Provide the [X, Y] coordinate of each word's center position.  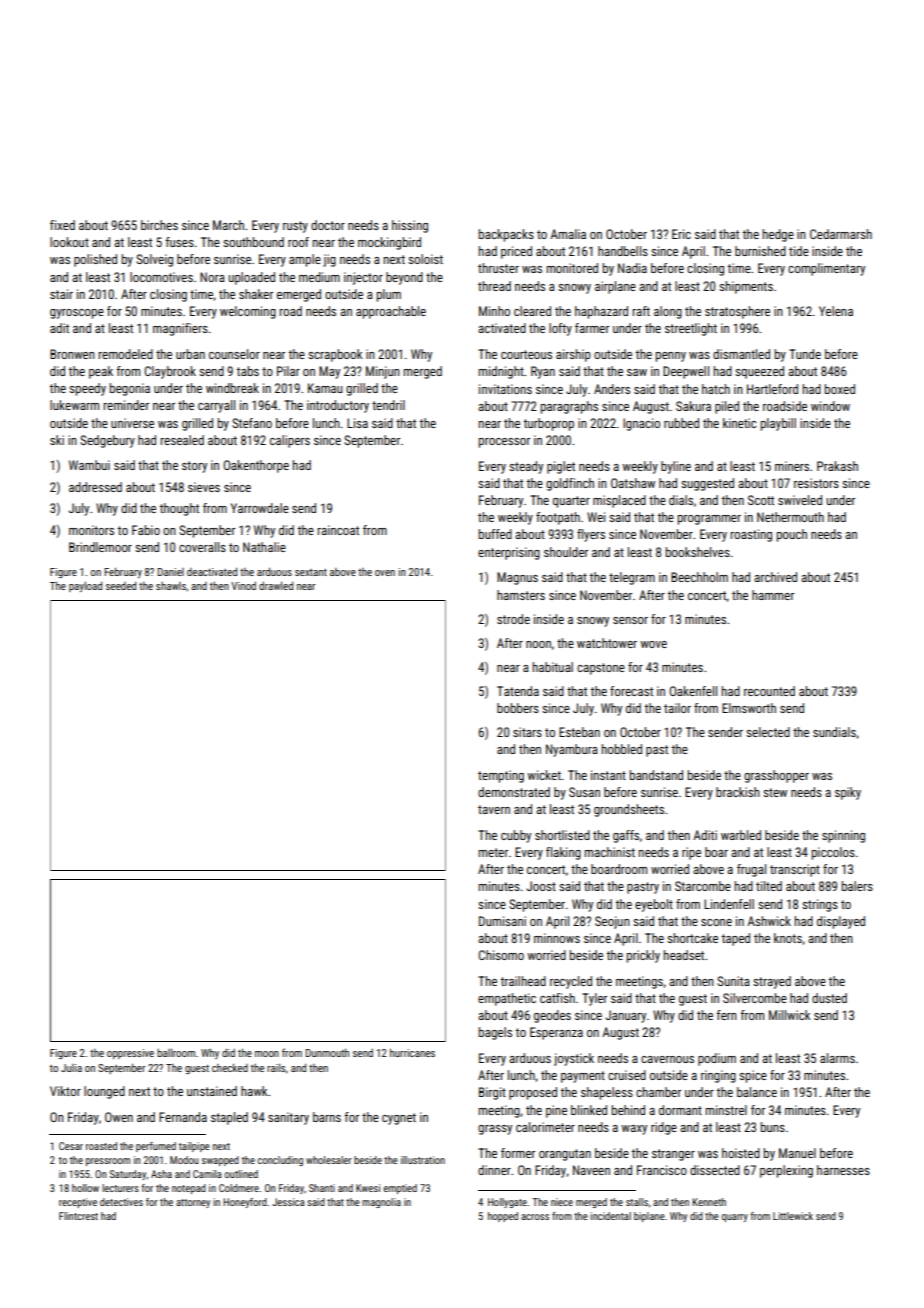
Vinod [243, 586]
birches [159, 225]
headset [684, 955]
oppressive [130, 1054]
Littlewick [793, 1216]
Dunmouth [327, 1052]
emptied [400, 1189]
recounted [769, 691]
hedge [778, 235]
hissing [410, 226]
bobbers [518, 708]
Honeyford [245, 1203]
